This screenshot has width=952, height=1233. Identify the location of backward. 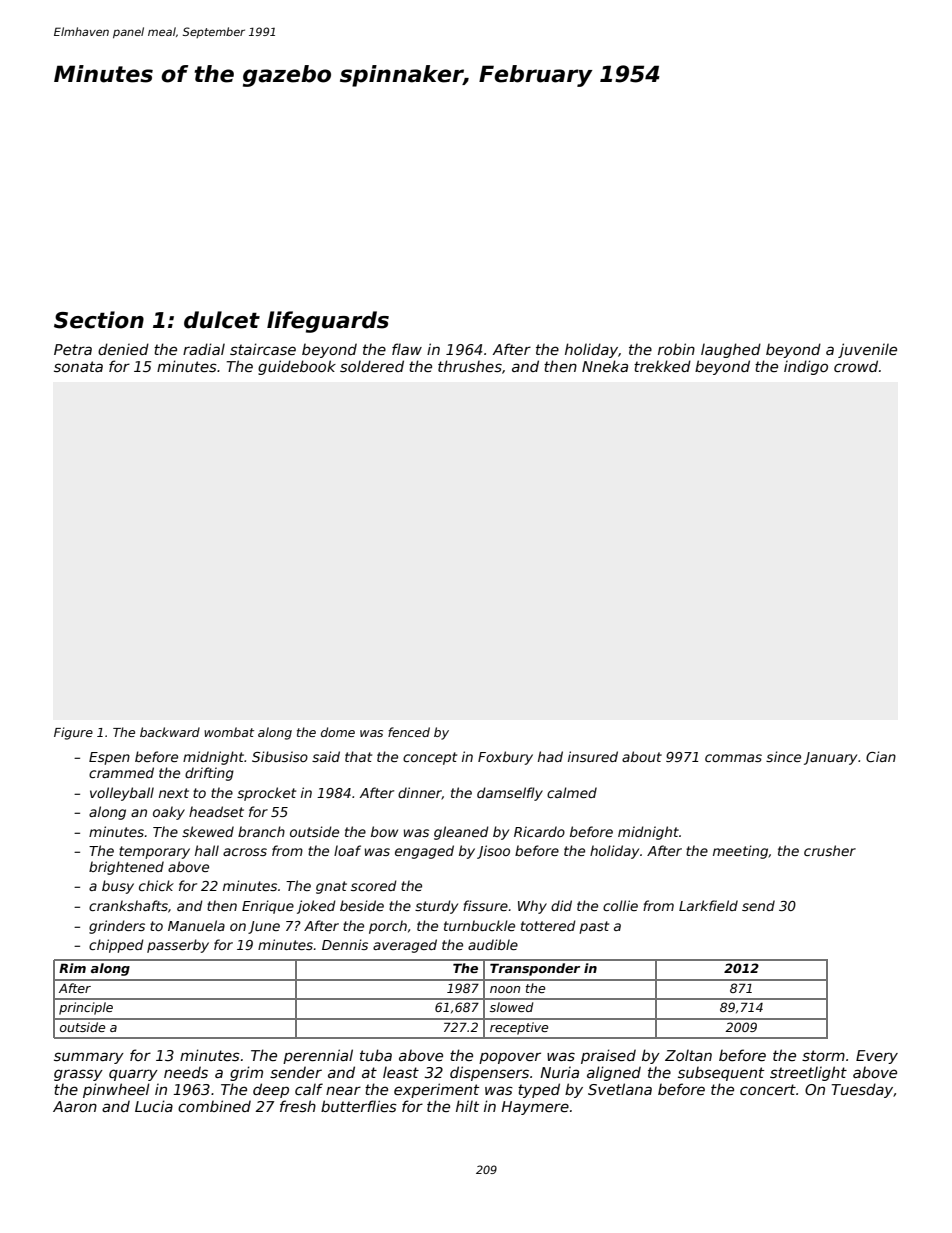
(170, 732).
